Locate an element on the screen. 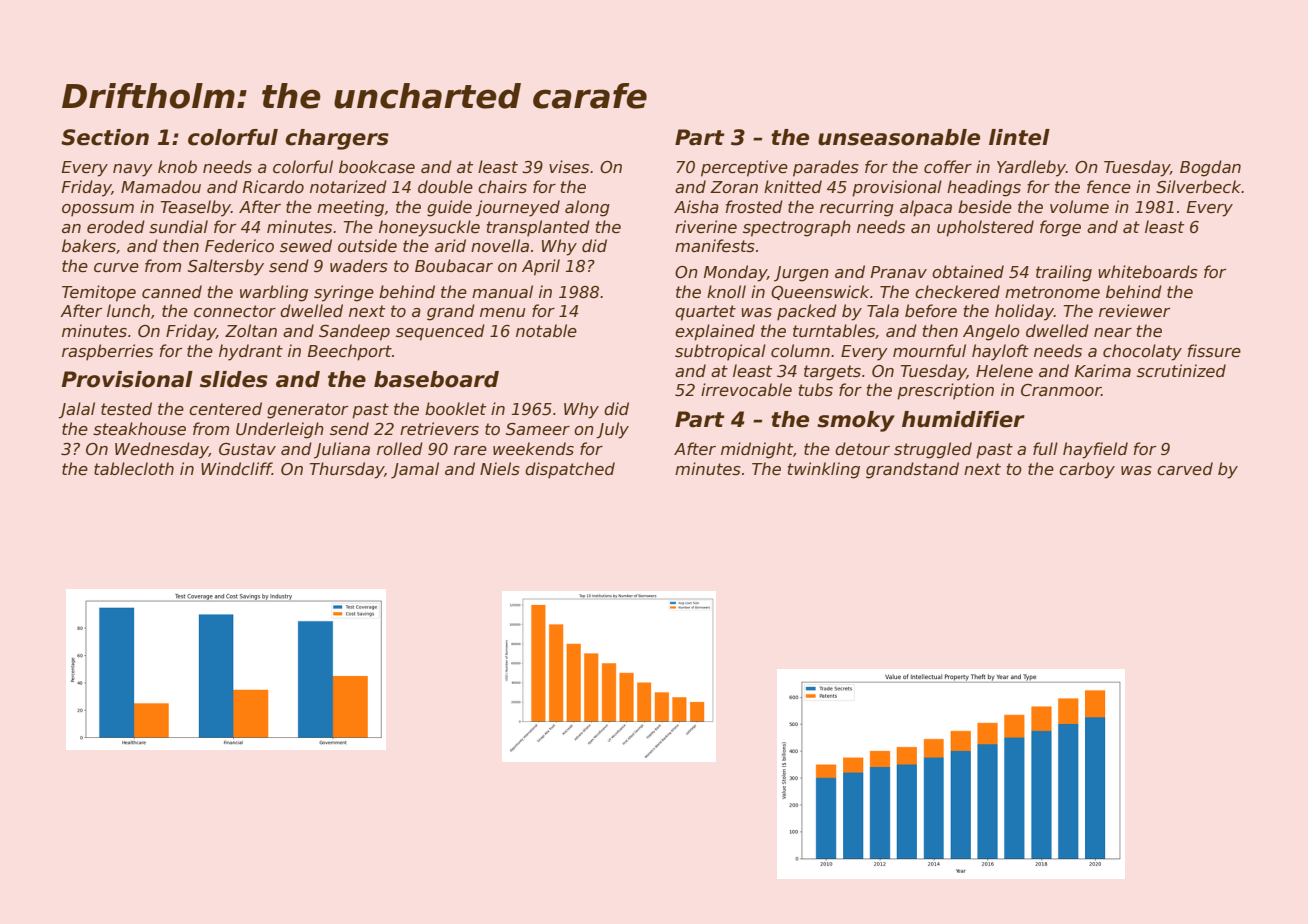 The height and width of the screenshot is (924, 1308). Windcliff is located at coordinates (236, 469).
